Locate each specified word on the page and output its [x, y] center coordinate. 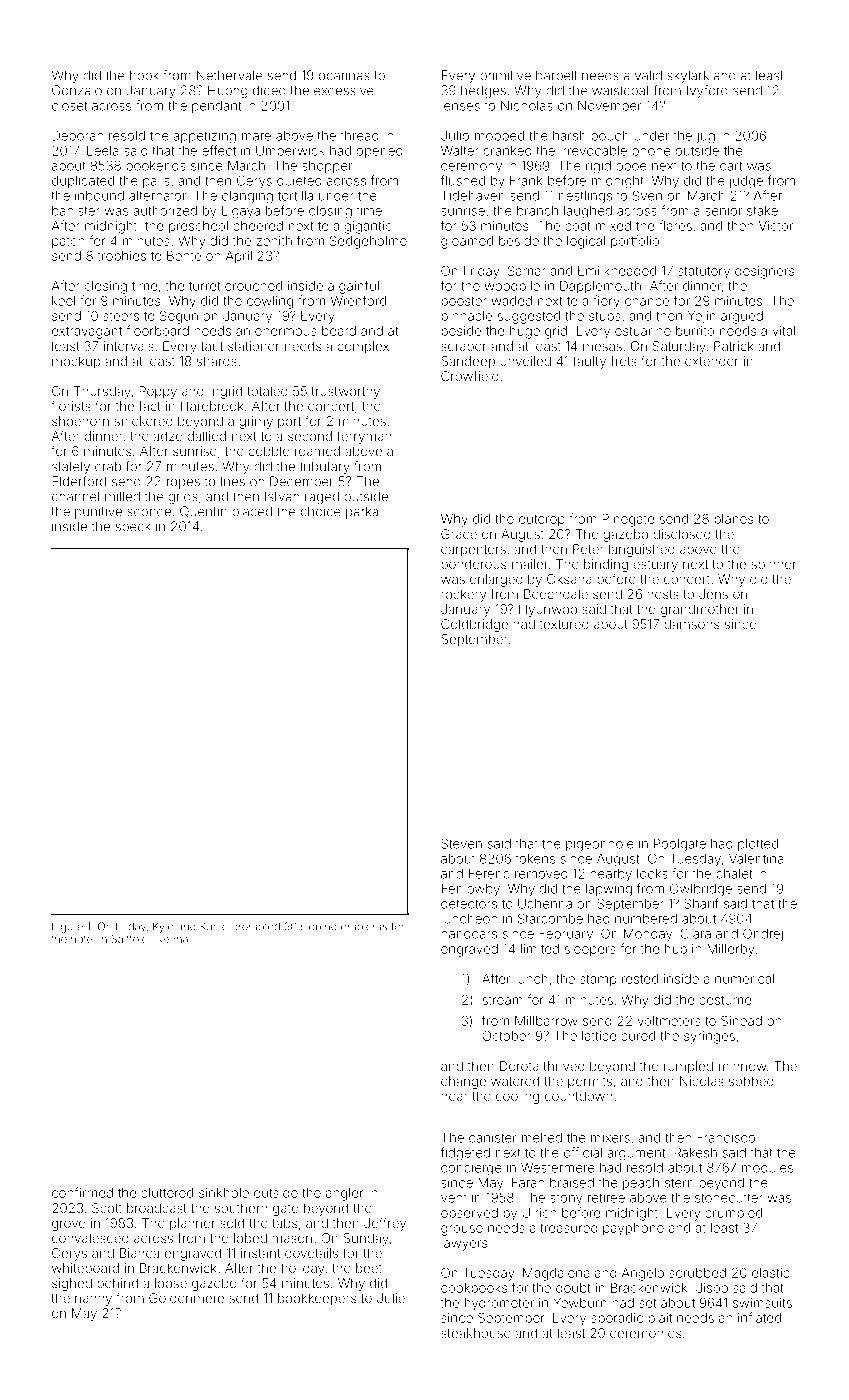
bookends [156, 166]
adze [168, 436]
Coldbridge [474, 625]
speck [133, 528]
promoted [256, 927]
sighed [72, 1284]
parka [362, 512]
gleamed [467, 242]
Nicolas [702, 1081]
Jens [713, 594]
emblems [364, 926]
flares [675, 225]
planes [733, 520]
